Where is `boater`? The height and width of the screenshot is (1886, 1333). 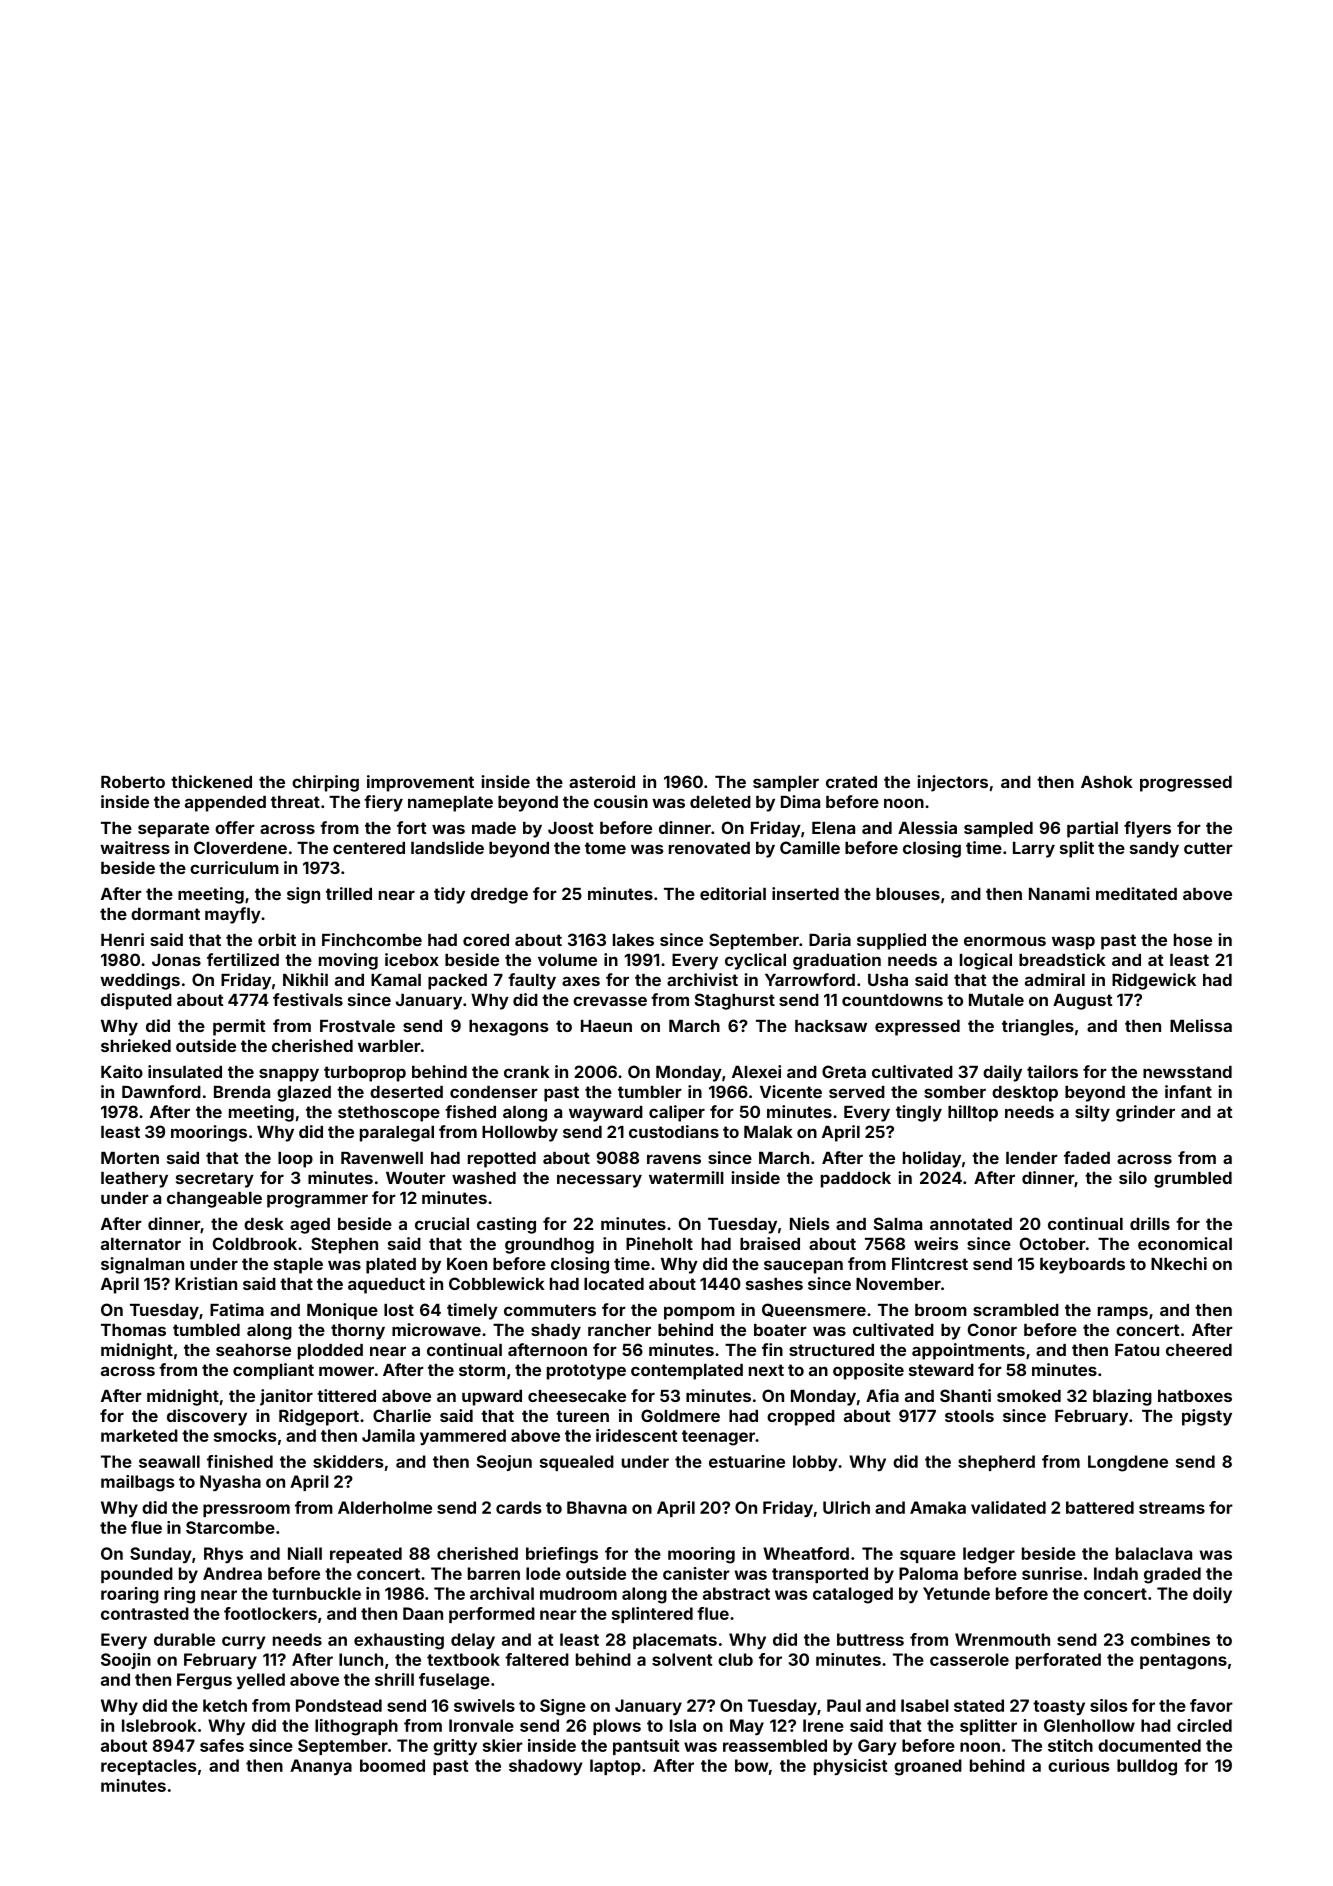
boater is located at coordinates (780, 1330).
